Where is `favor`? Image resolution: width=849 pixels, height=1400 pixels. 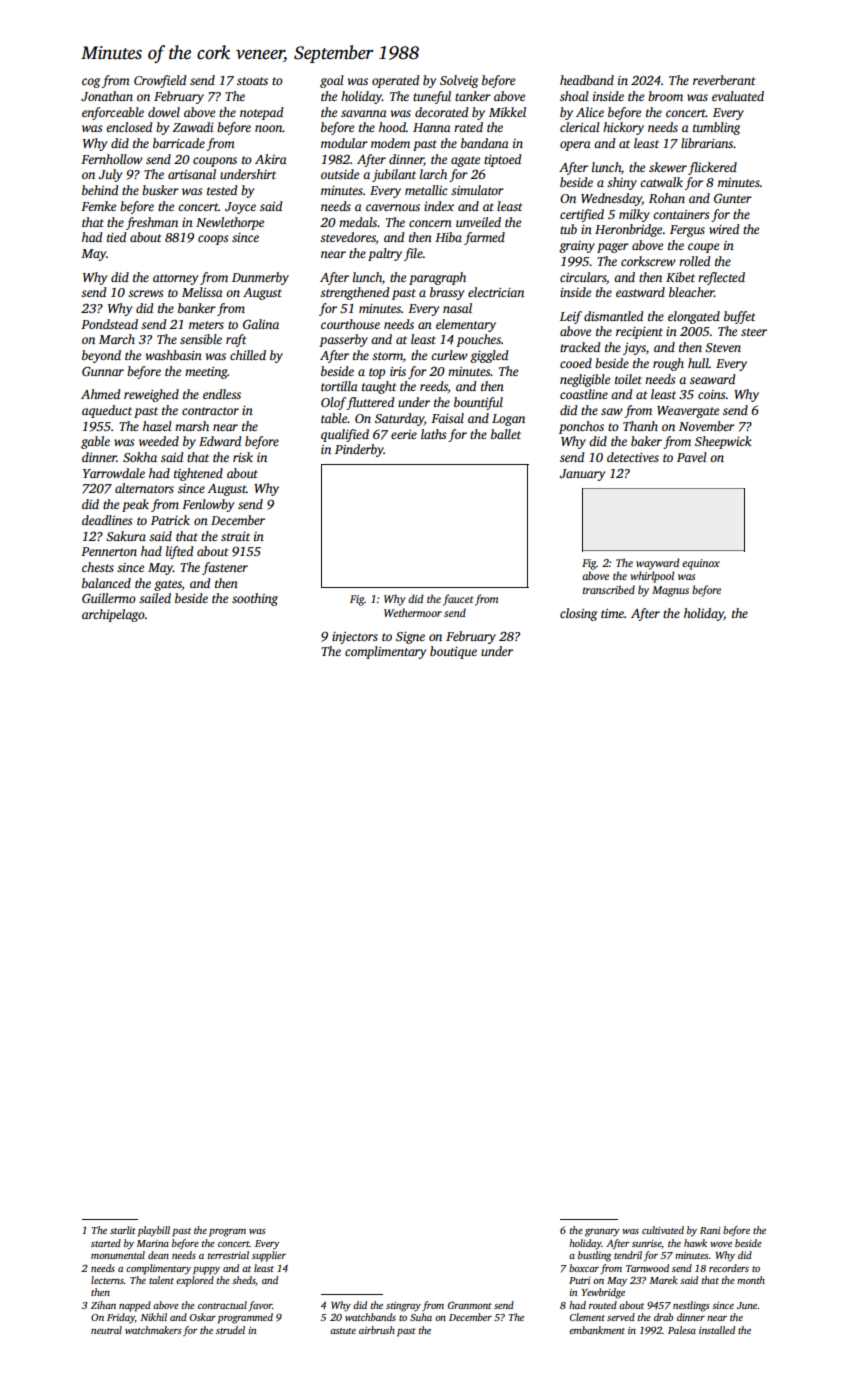
favor is located at coordinates (260, 1306).
